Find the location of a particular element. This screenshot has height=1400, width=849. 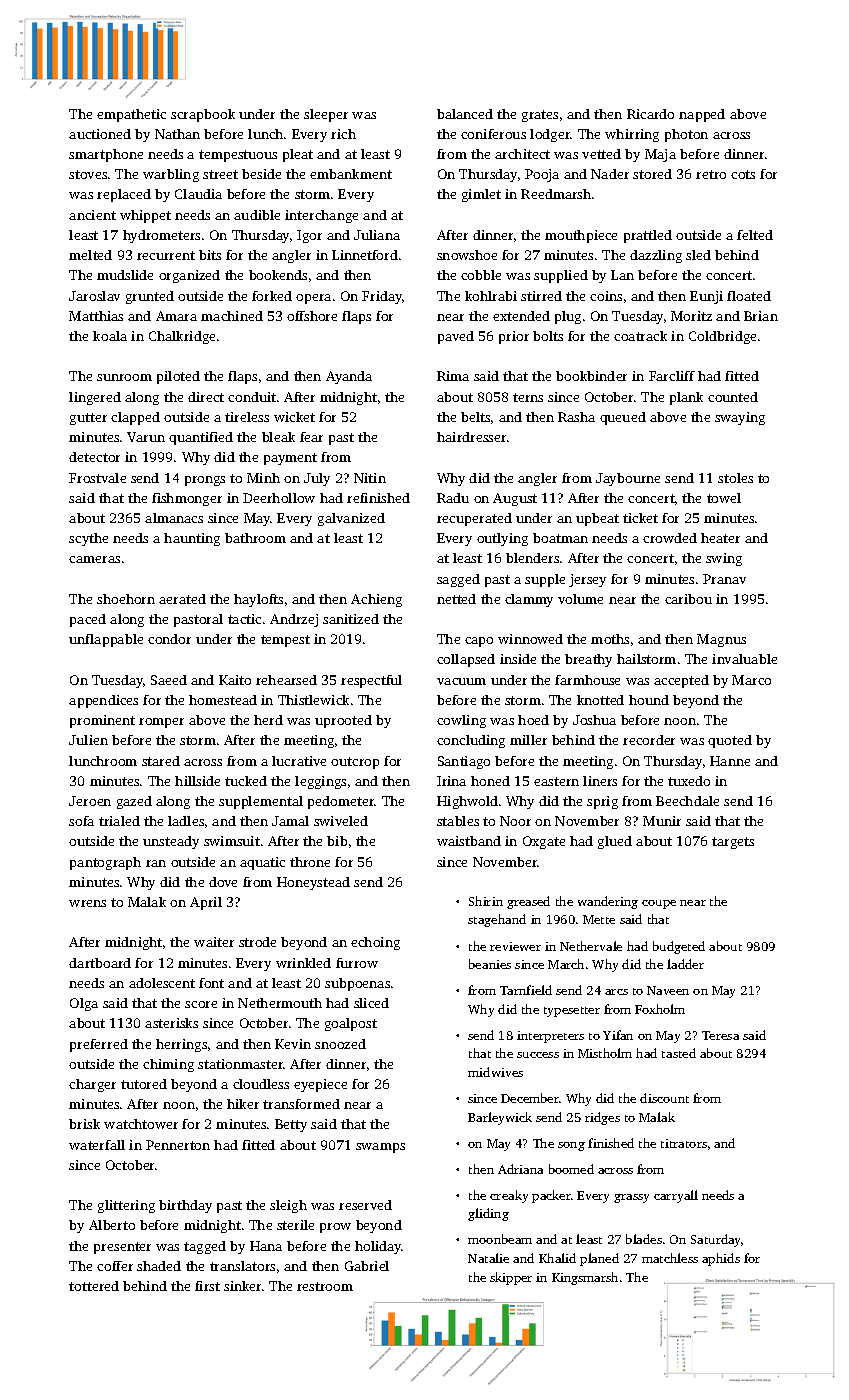

balanced is located at coordinates (465, 114).
